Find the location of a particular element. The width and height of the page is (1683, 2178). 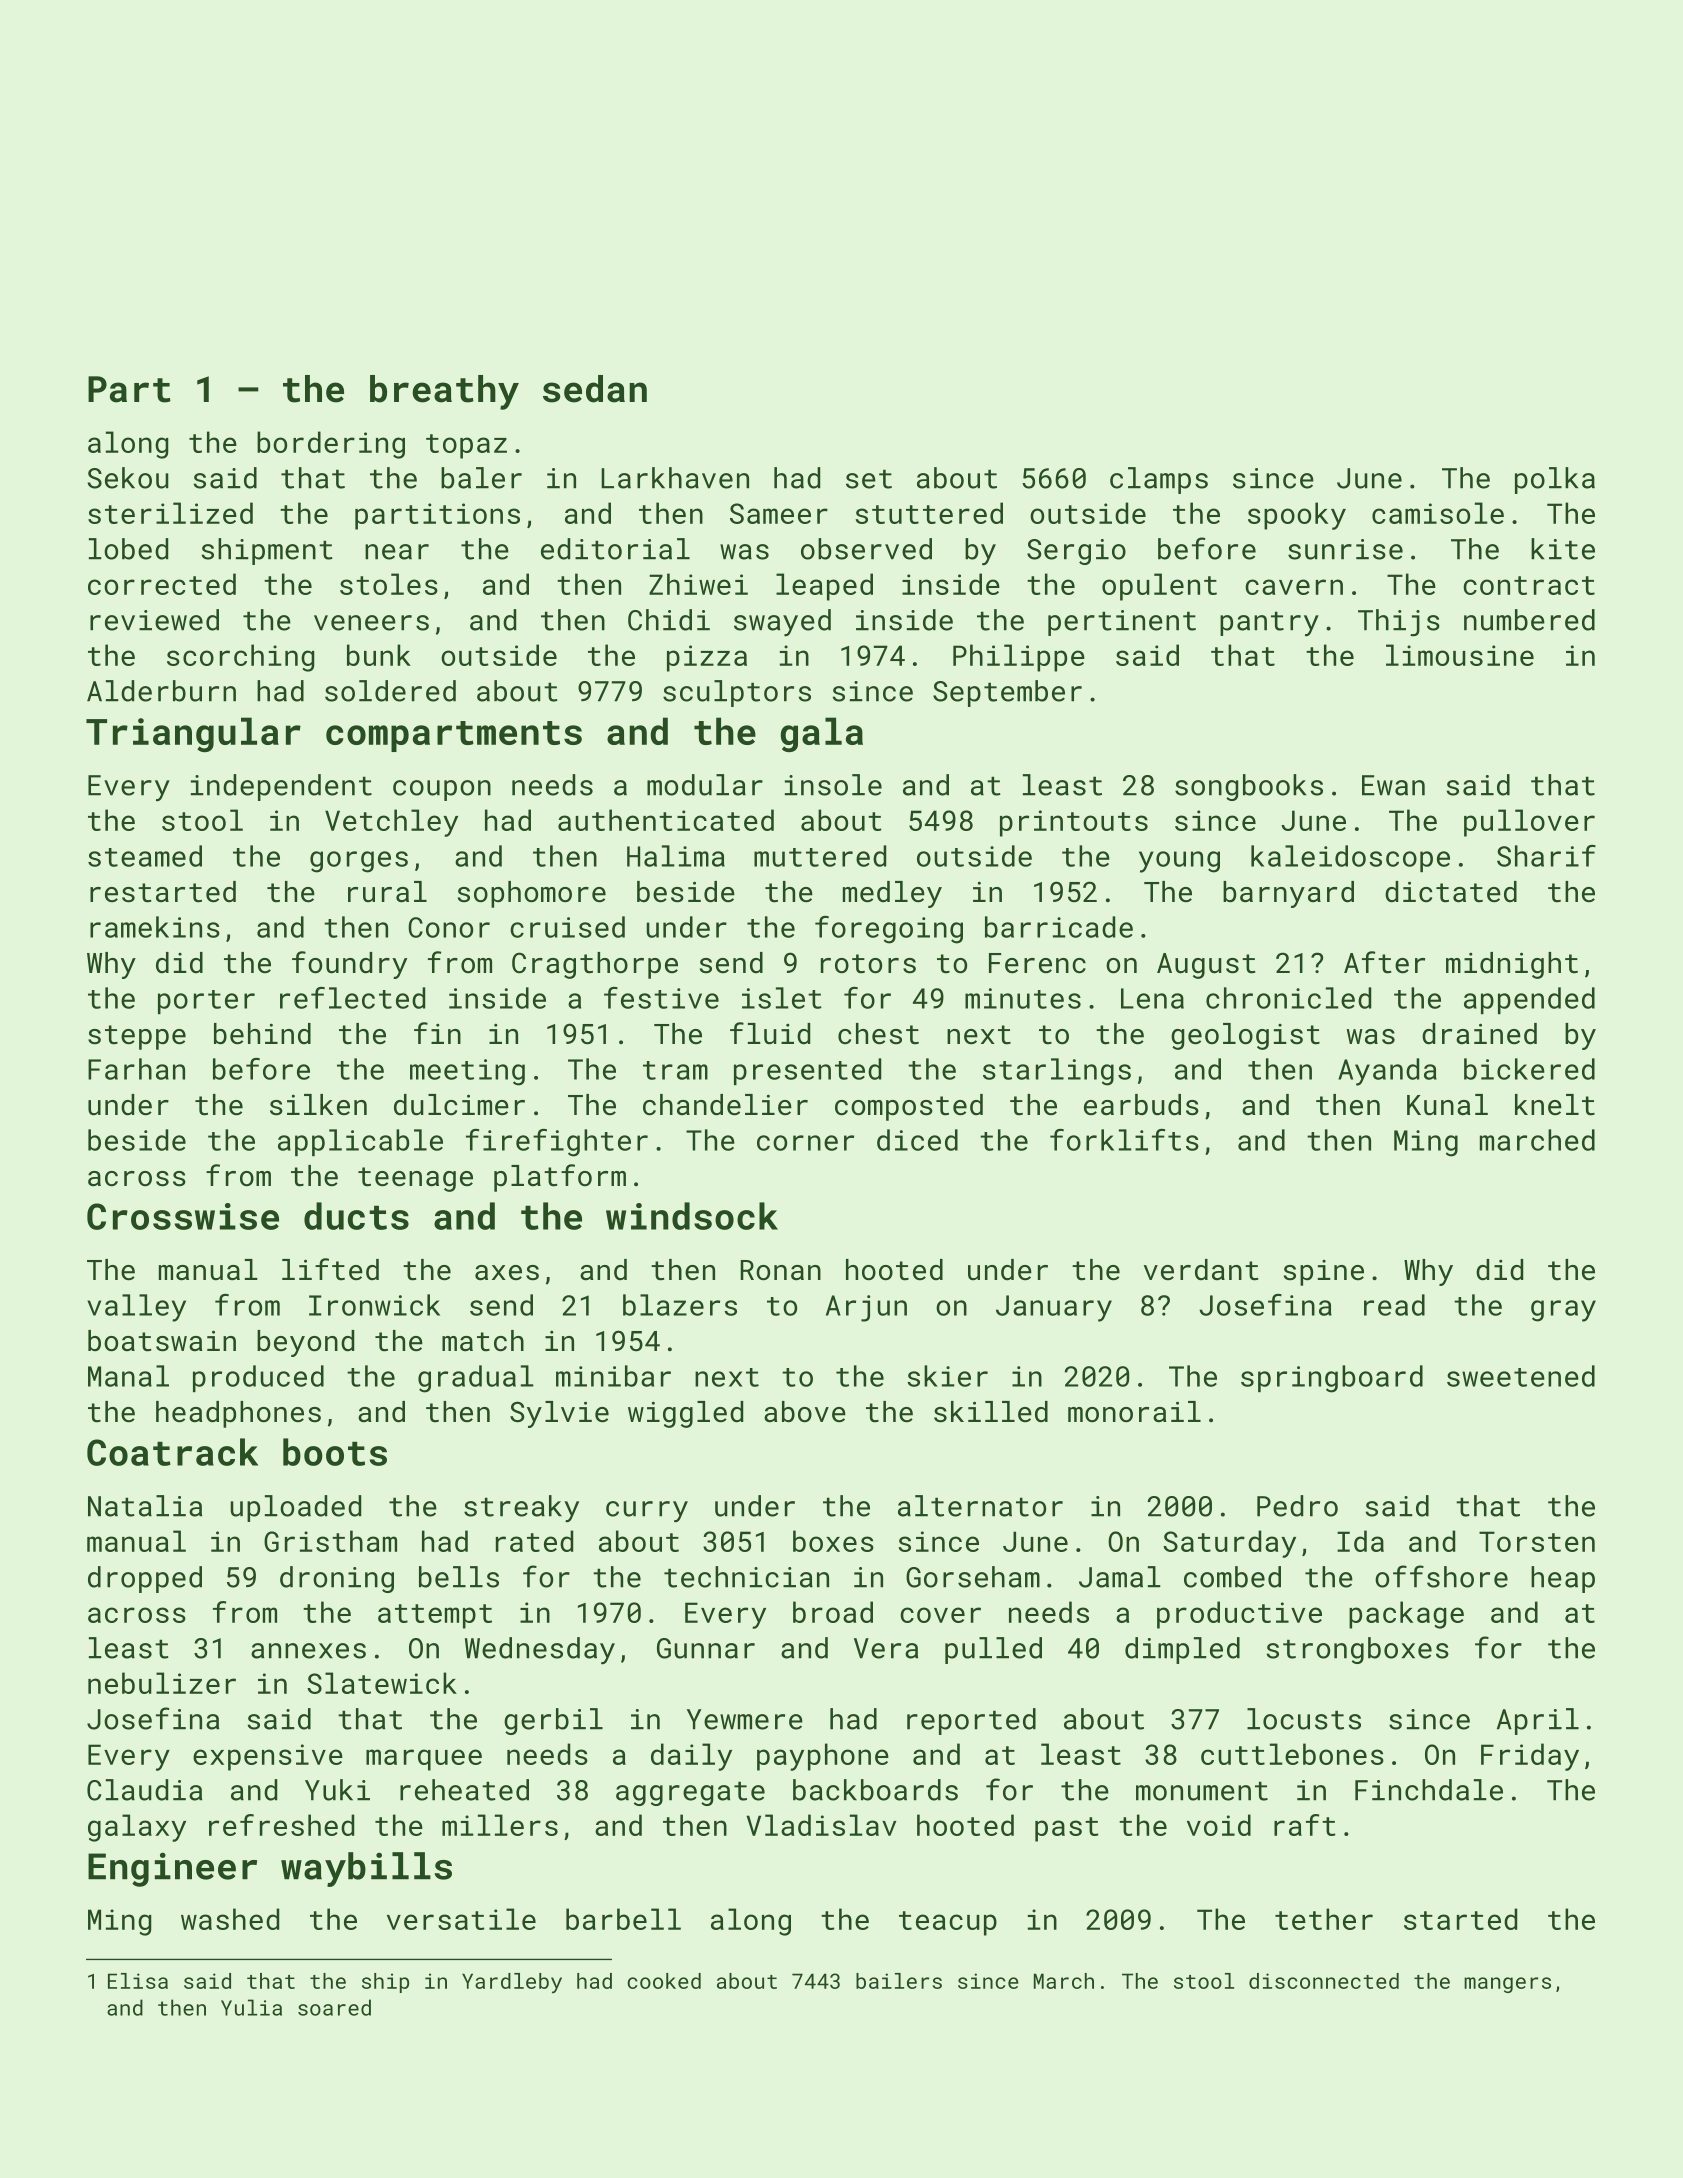

read is located at coordinates (1394, 1305).
